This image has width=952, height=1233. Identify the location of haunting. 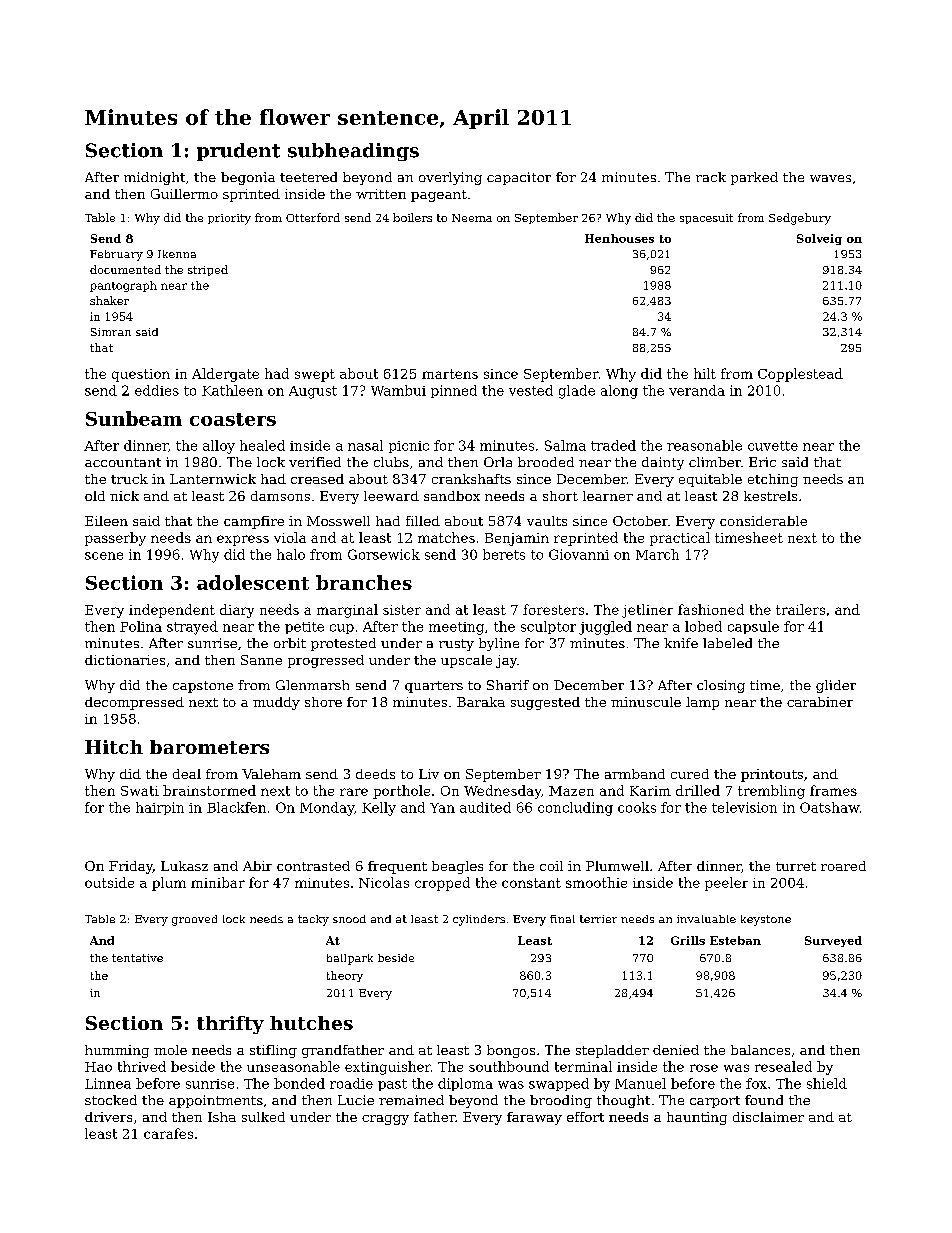
(697, 1118).
